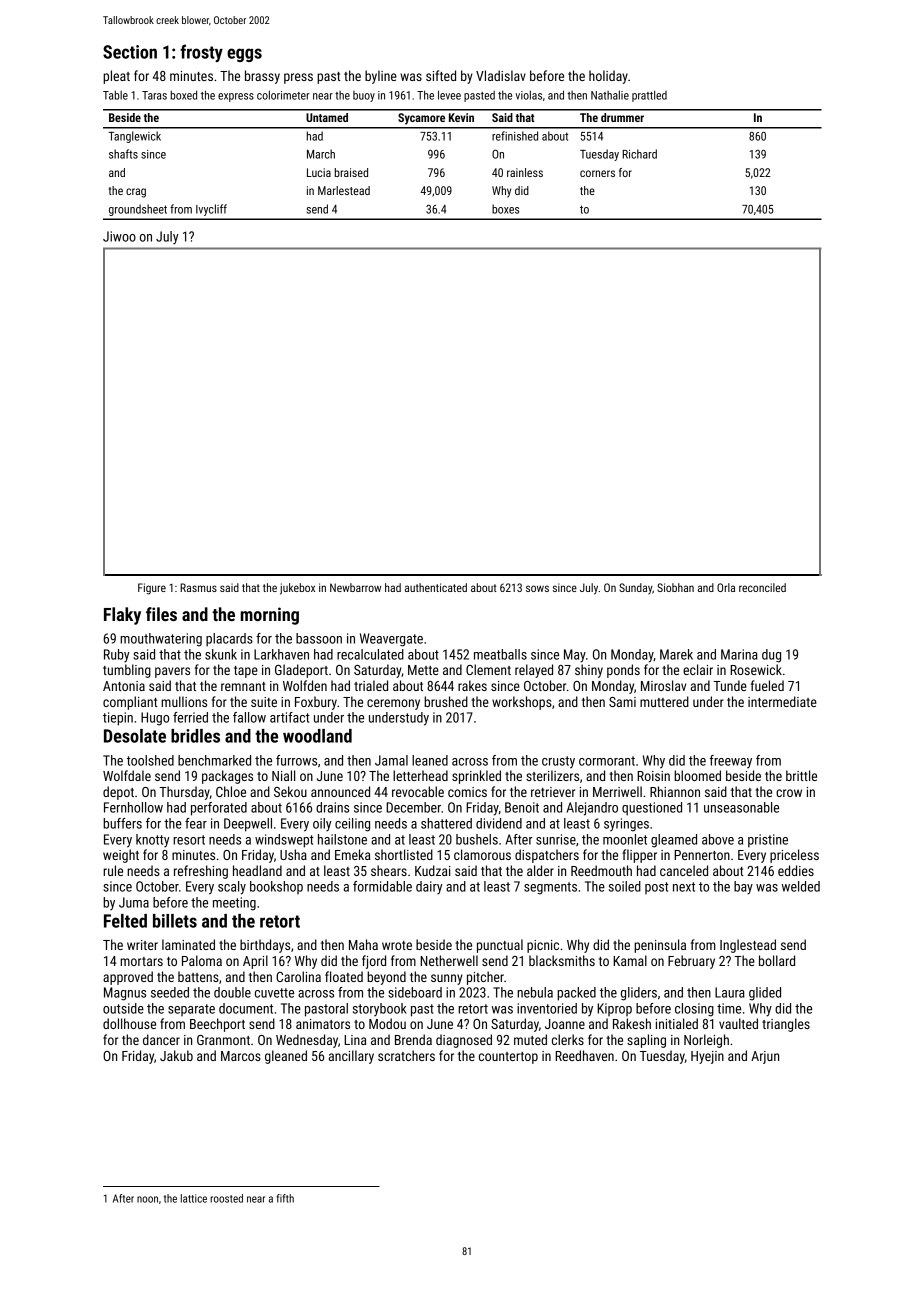 The height and width of the screenshot is (1308, 924). What do you see at coordinates (276, 887) in the screenshot?
I see `bookshop` at bounding box center [276, 887].
